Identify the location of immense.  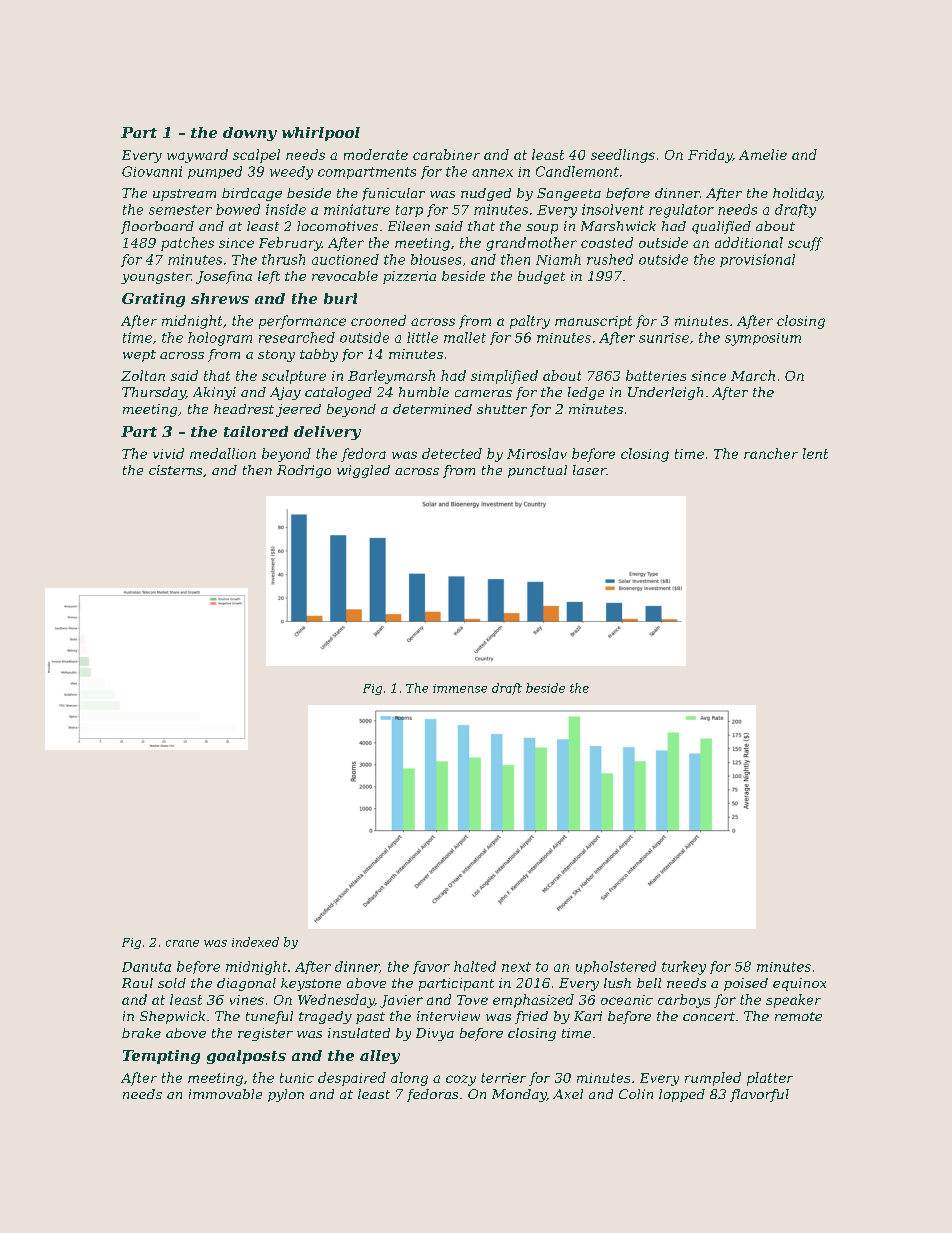
(460, 688).
